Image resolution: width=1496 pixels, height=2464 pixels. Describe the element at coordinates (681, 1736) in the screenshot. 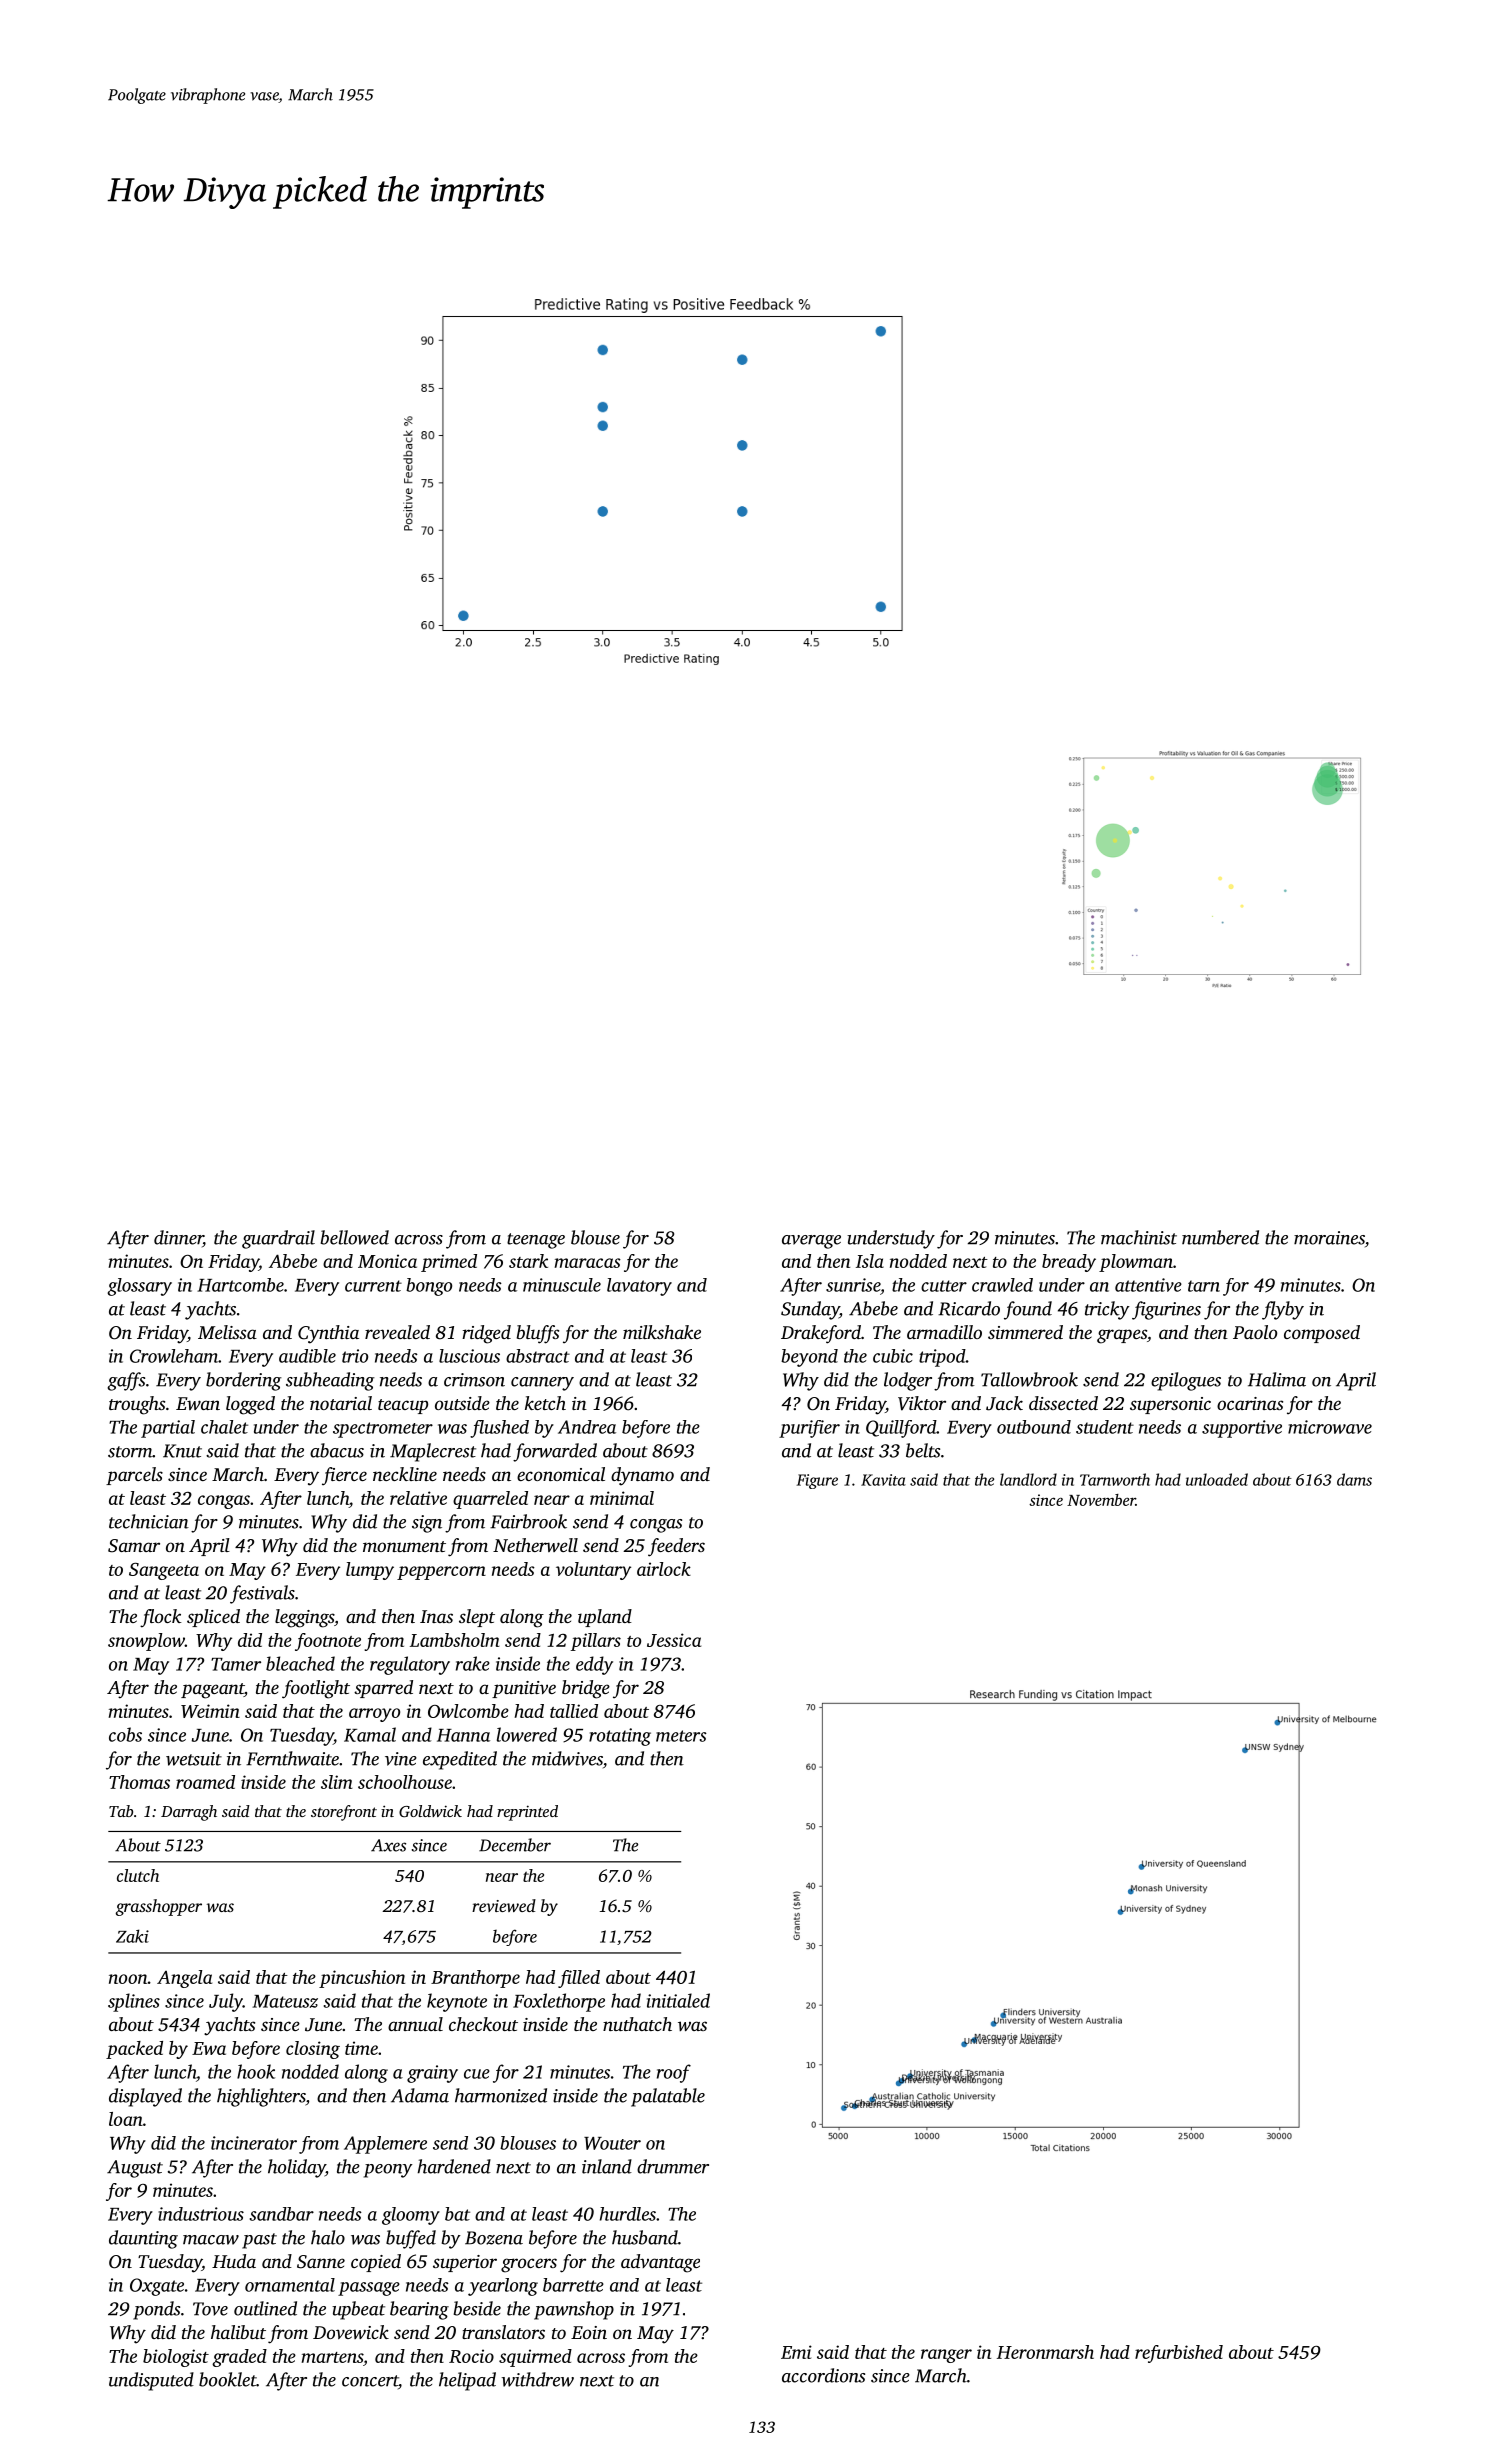

I see `meters` at that location.
